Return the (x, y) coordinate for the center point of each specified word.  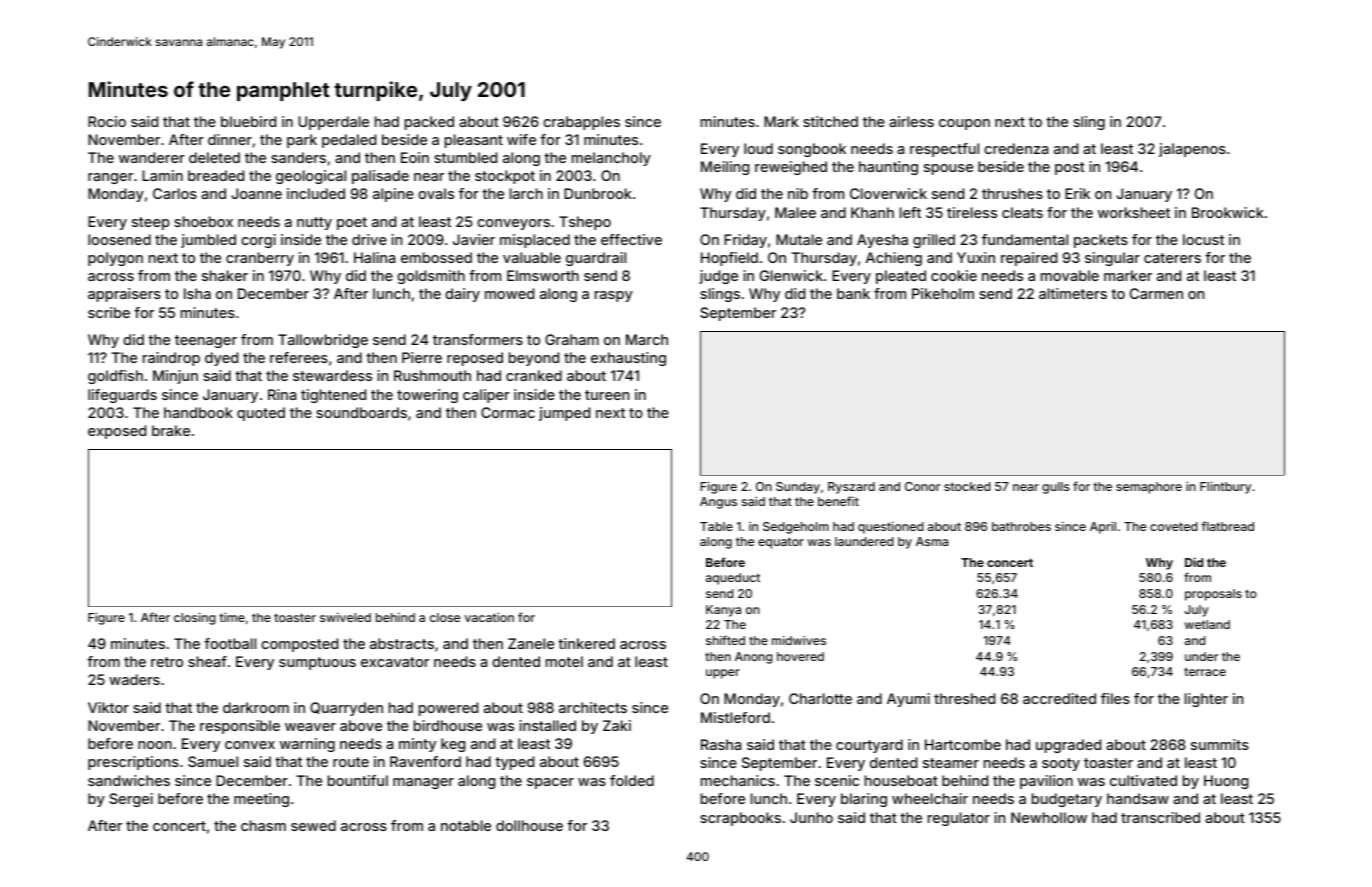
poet (352, 223)
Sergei (131, 800)
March (647, 339)
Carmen (1156, 293)
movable (1070, 275)
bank (853, 293)
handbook (198, 412)
